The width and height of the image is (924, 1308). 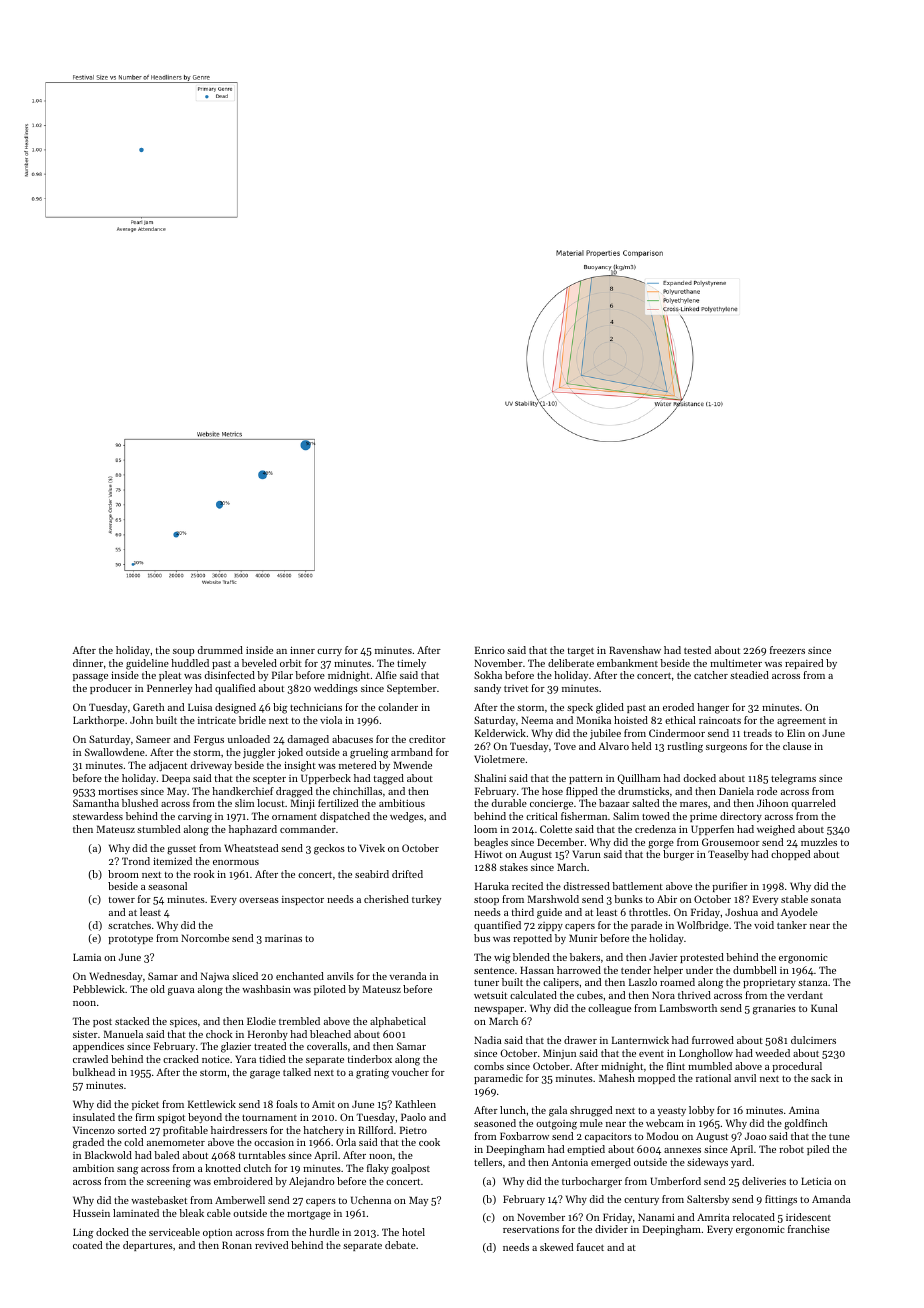 I want to click on battlement, so click(x=637, y=886).
